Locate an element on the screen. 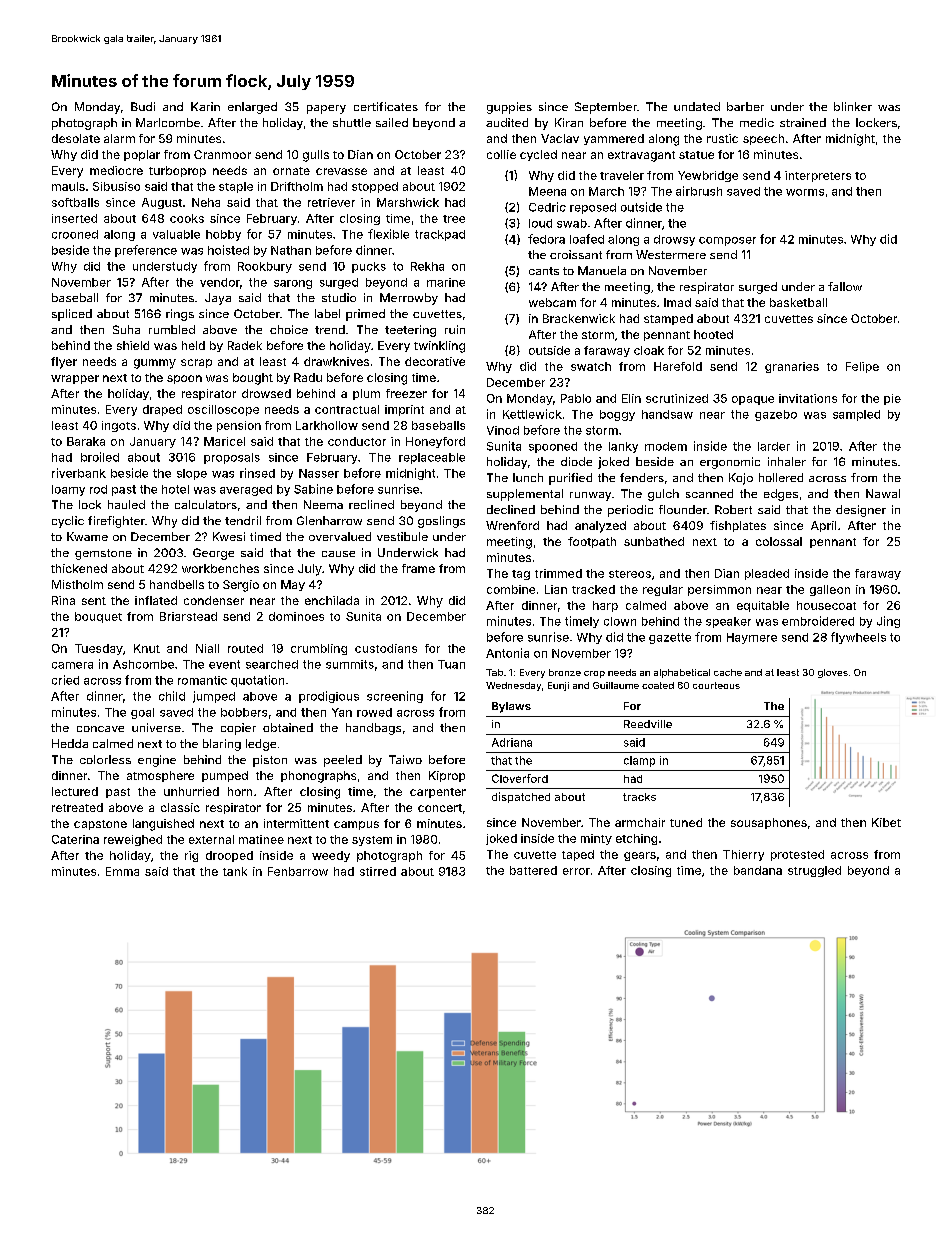 This screenshot has height=1233, width=952. Kwesi is located at coordinates (229, 536).
